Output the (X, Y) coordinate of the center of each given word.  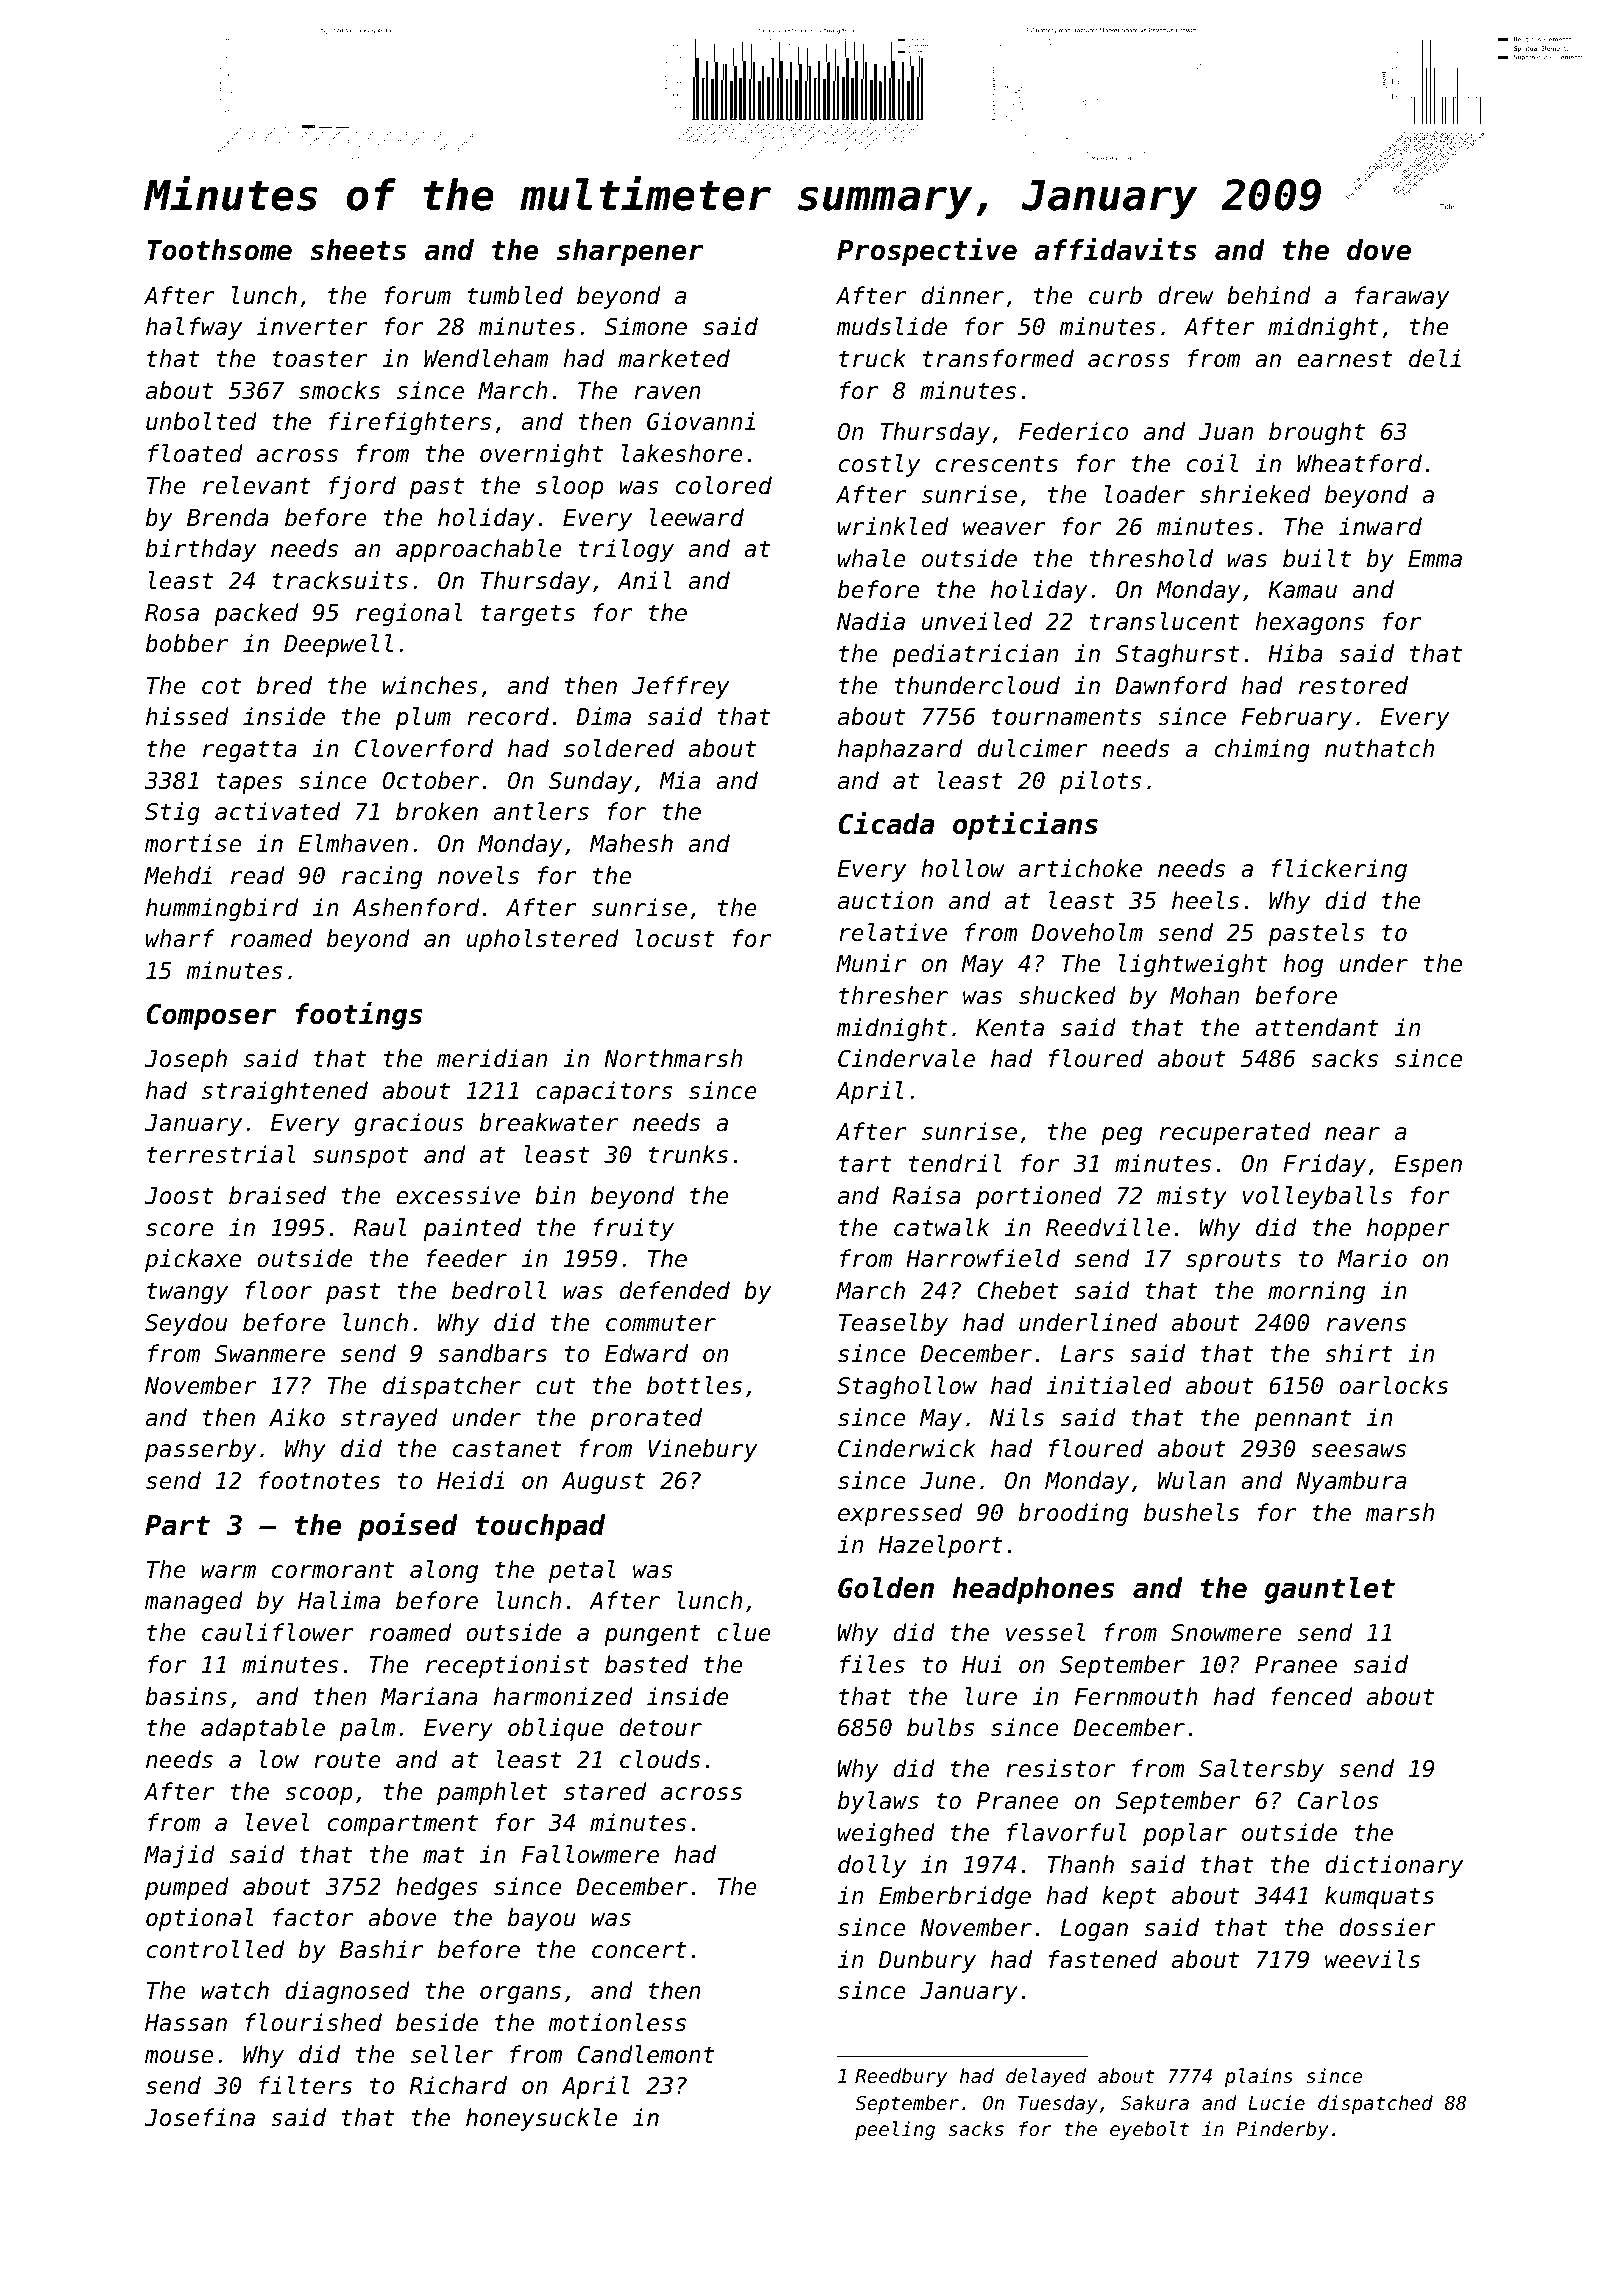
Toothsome (219, 250)
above (402, 1917)
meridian (492, 1058)
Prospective (927, 252)
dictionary (1394, 1866)
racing (382, 877)
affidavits (1115, 249)
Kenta (1010, 1028)
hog (1303, 965)
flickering (1339, 870)
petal (582, 1571)
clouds (660, 1759)
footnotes (319, 1480)
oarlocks (1393, 1385)
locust (675, 938)
